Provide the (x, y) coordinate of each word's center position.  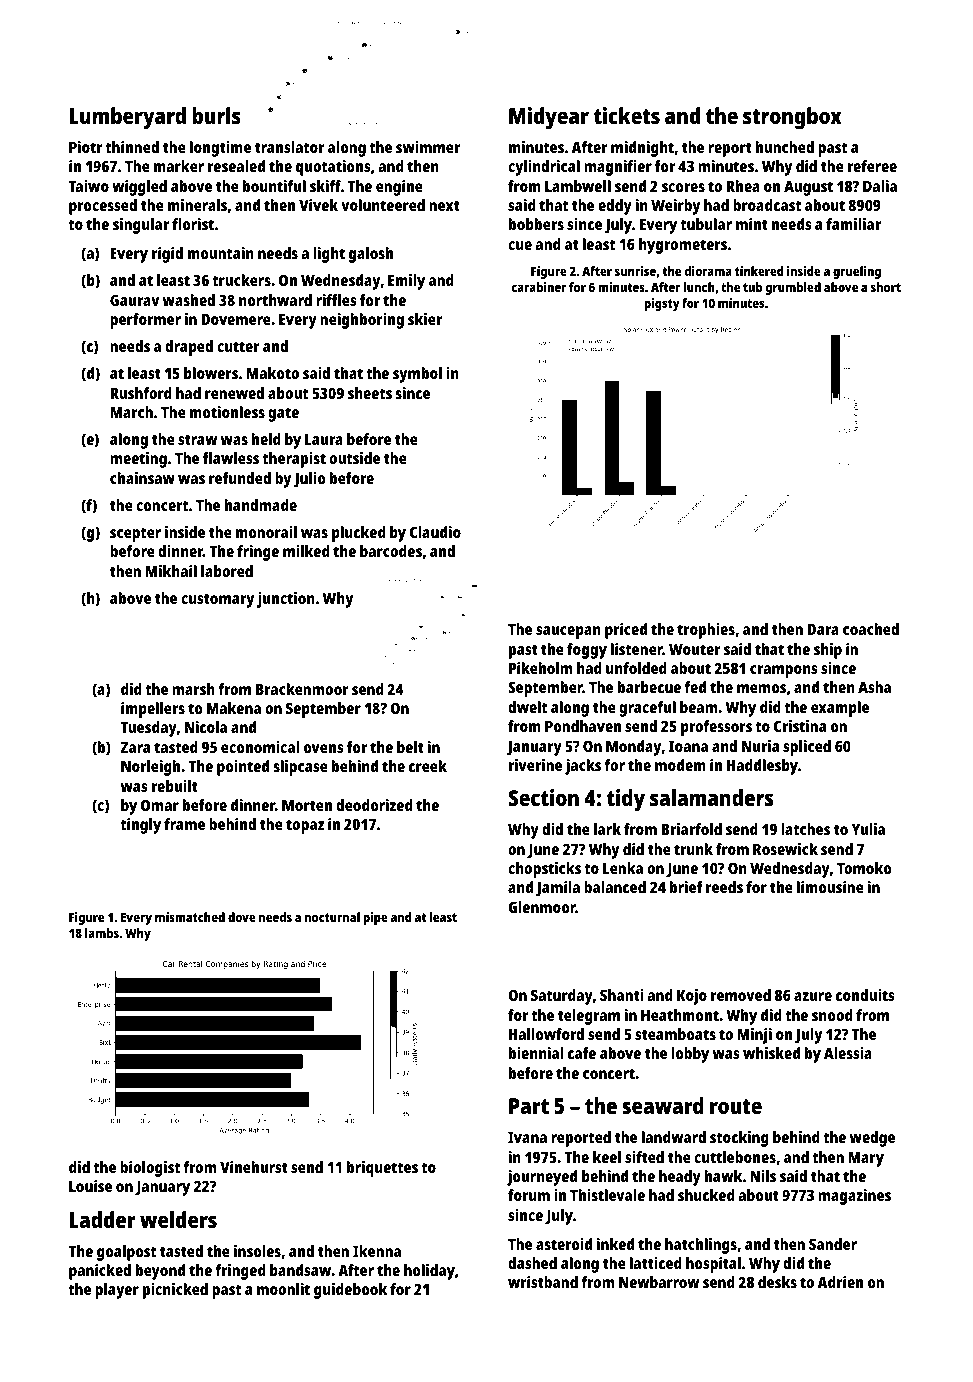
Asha (874, 687)
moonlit (283, 1289)
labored (227, 571)
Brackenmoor (302, 689)
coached (871, 629)
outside (354, 458)
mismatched (190, 917)
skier (425, 319)
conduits (865, 995)
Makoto (272, 373)
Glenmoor (542, 907)
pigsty (662, 304)
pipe (375, 918)
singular (141, 226)
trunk (693, 849)
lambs (102, 933)
